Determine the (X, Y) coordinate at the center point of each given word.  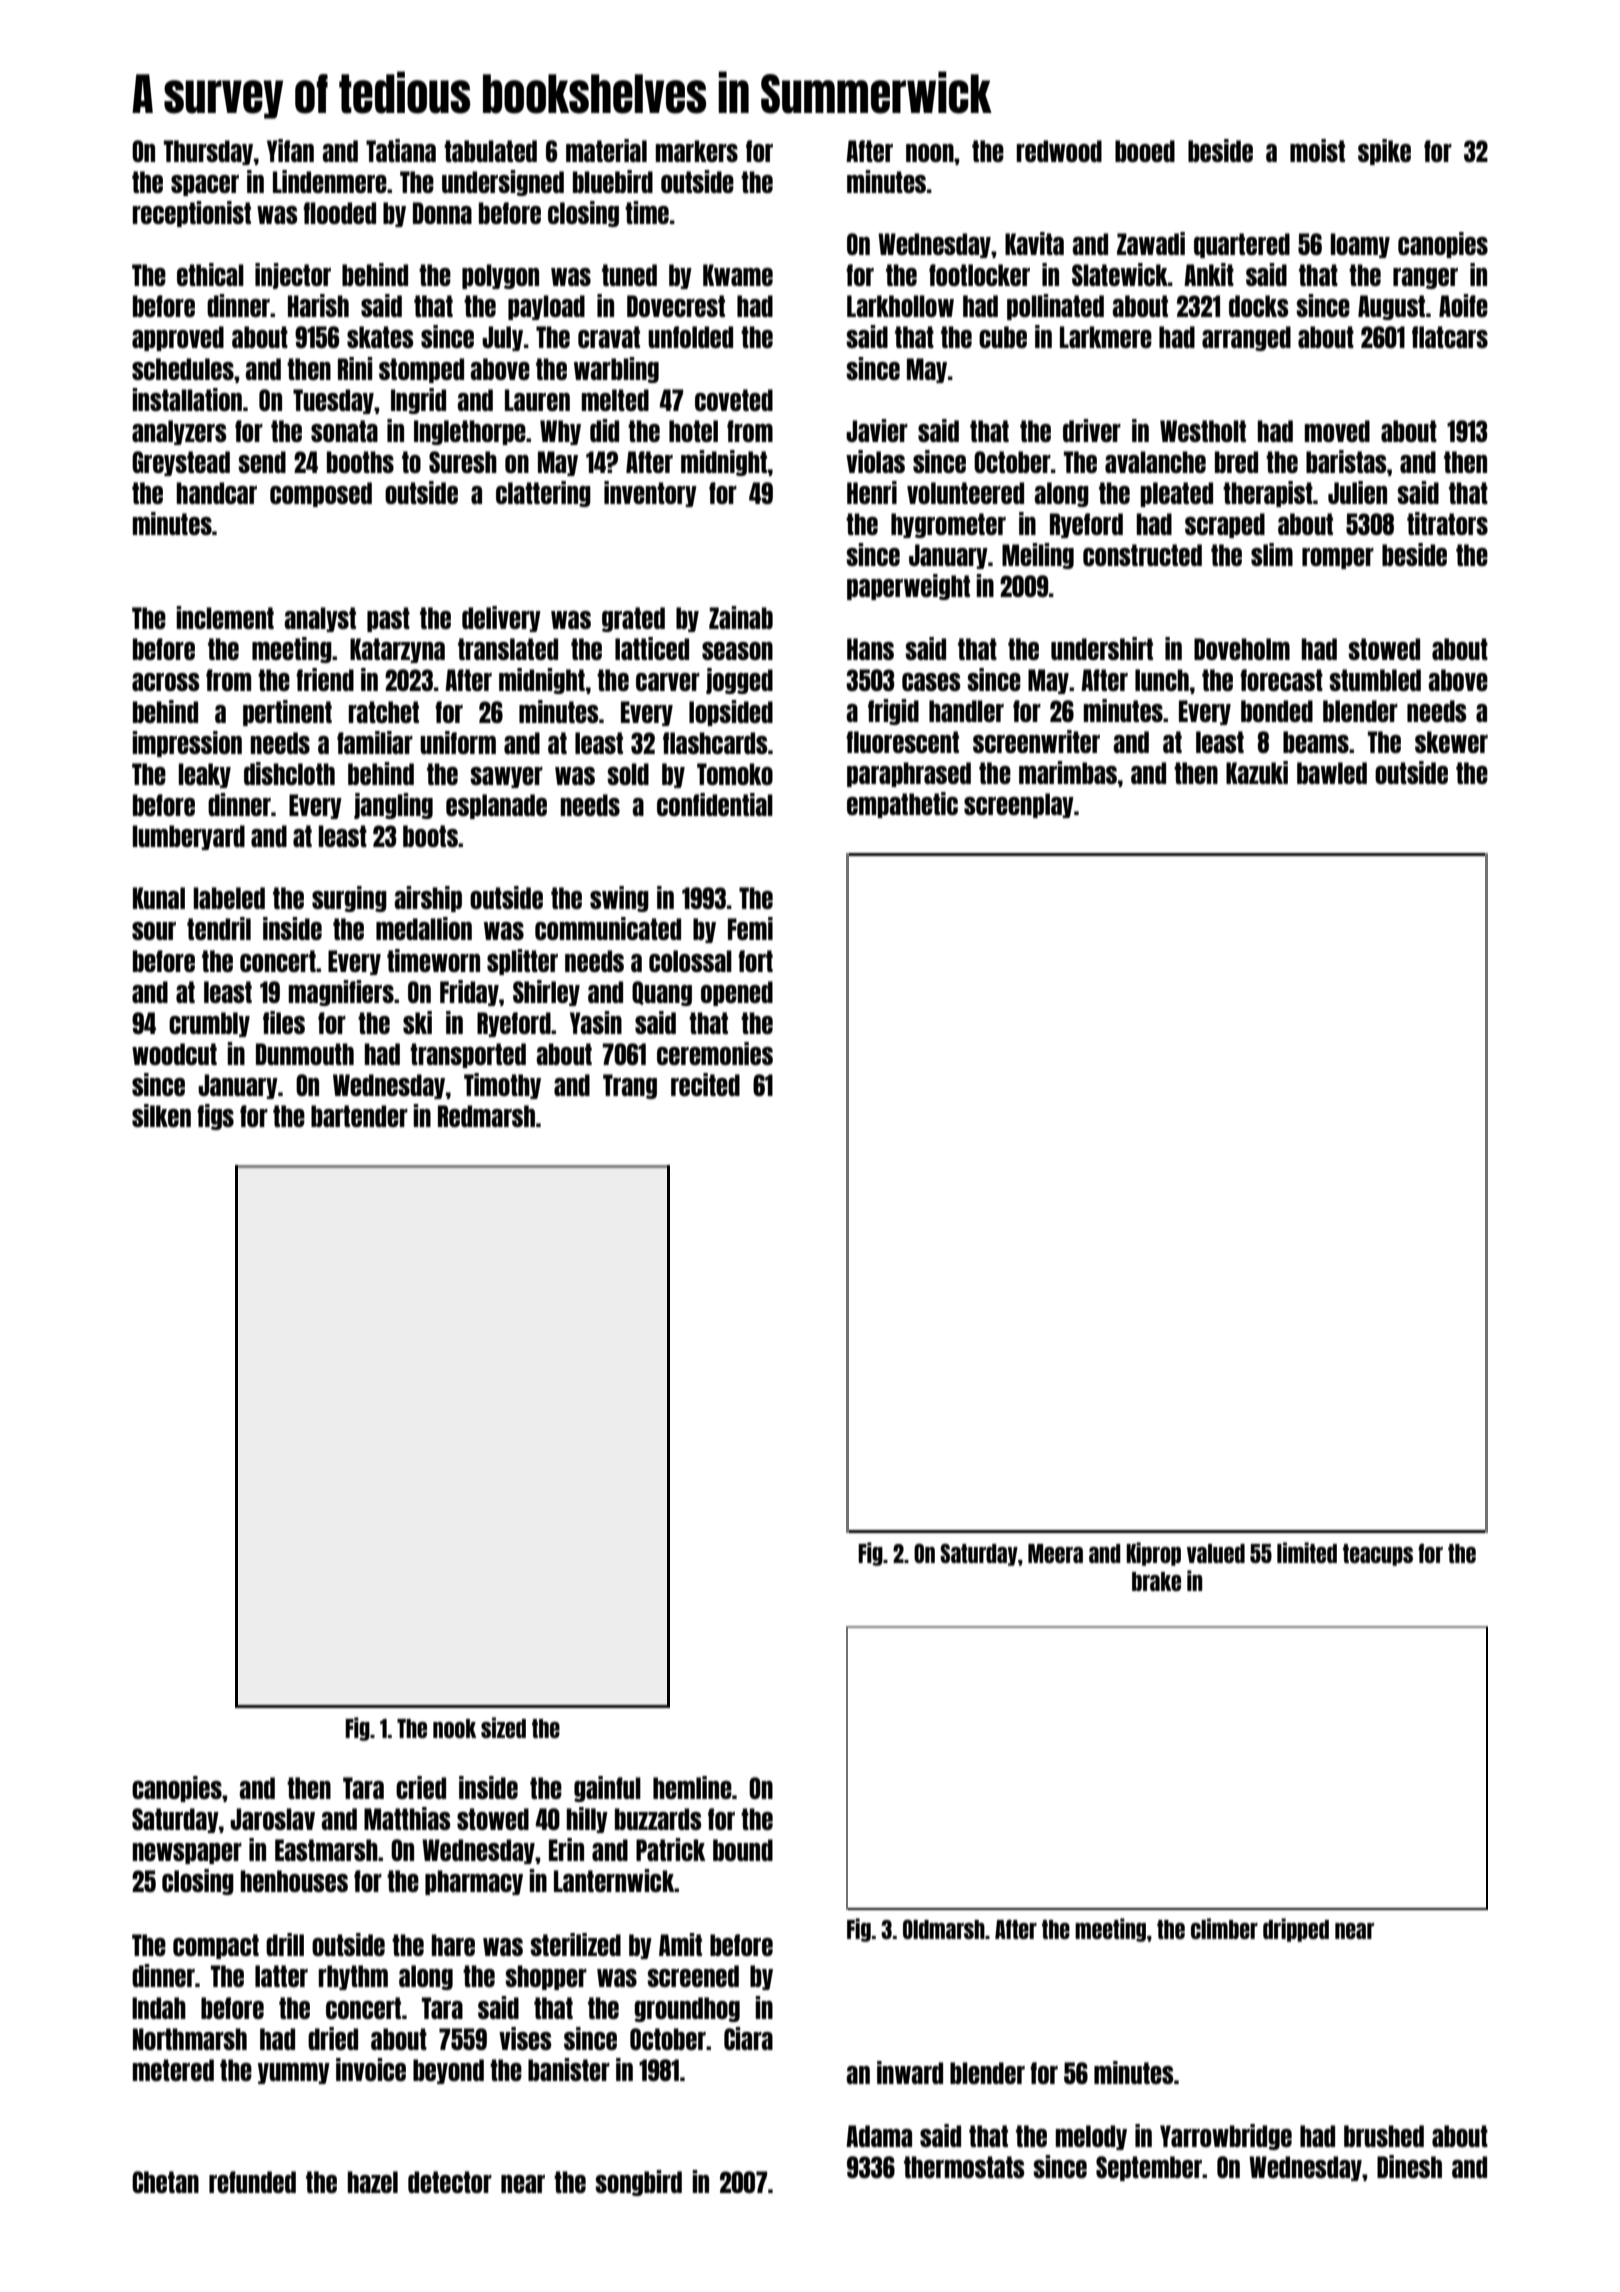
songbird (638, 2183)
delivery (501, 619)
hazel (373, 2182)
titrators (1447, 523)
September (1149, 2168)
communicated (608, 928)
